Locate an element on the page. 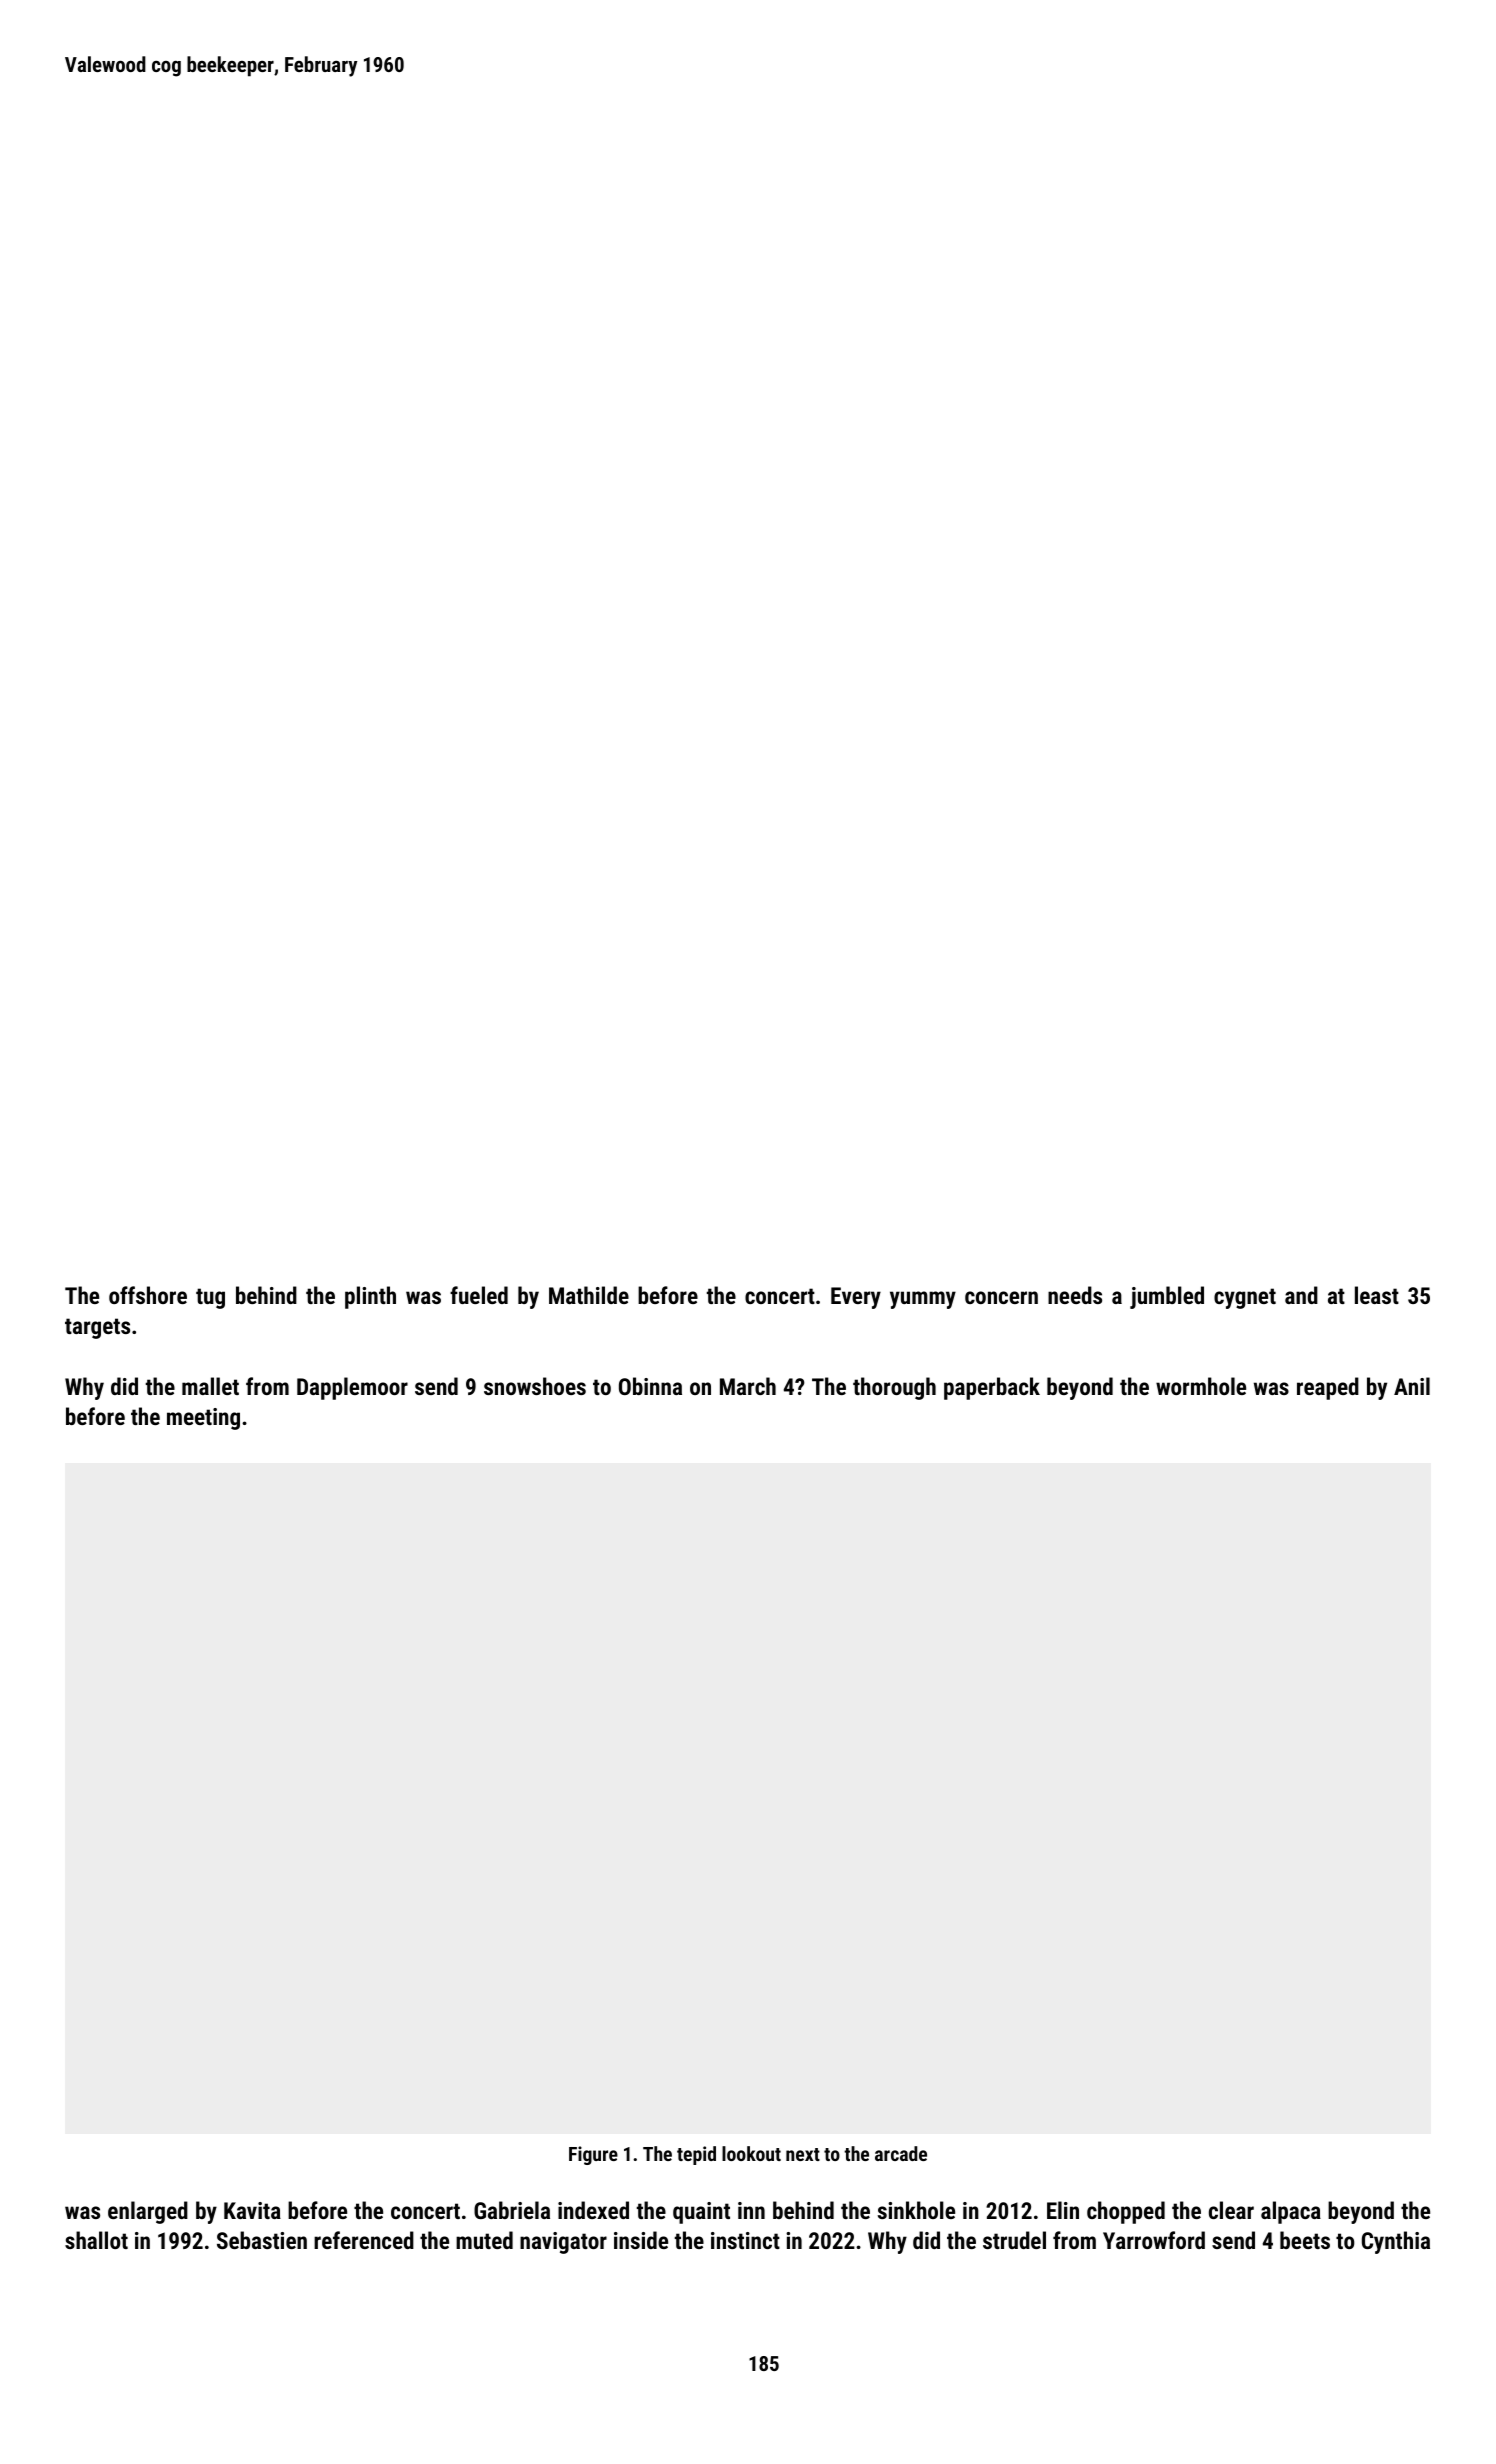 This page has width=1496, height=2464. referenced is located at coordinates (364, 2240).
